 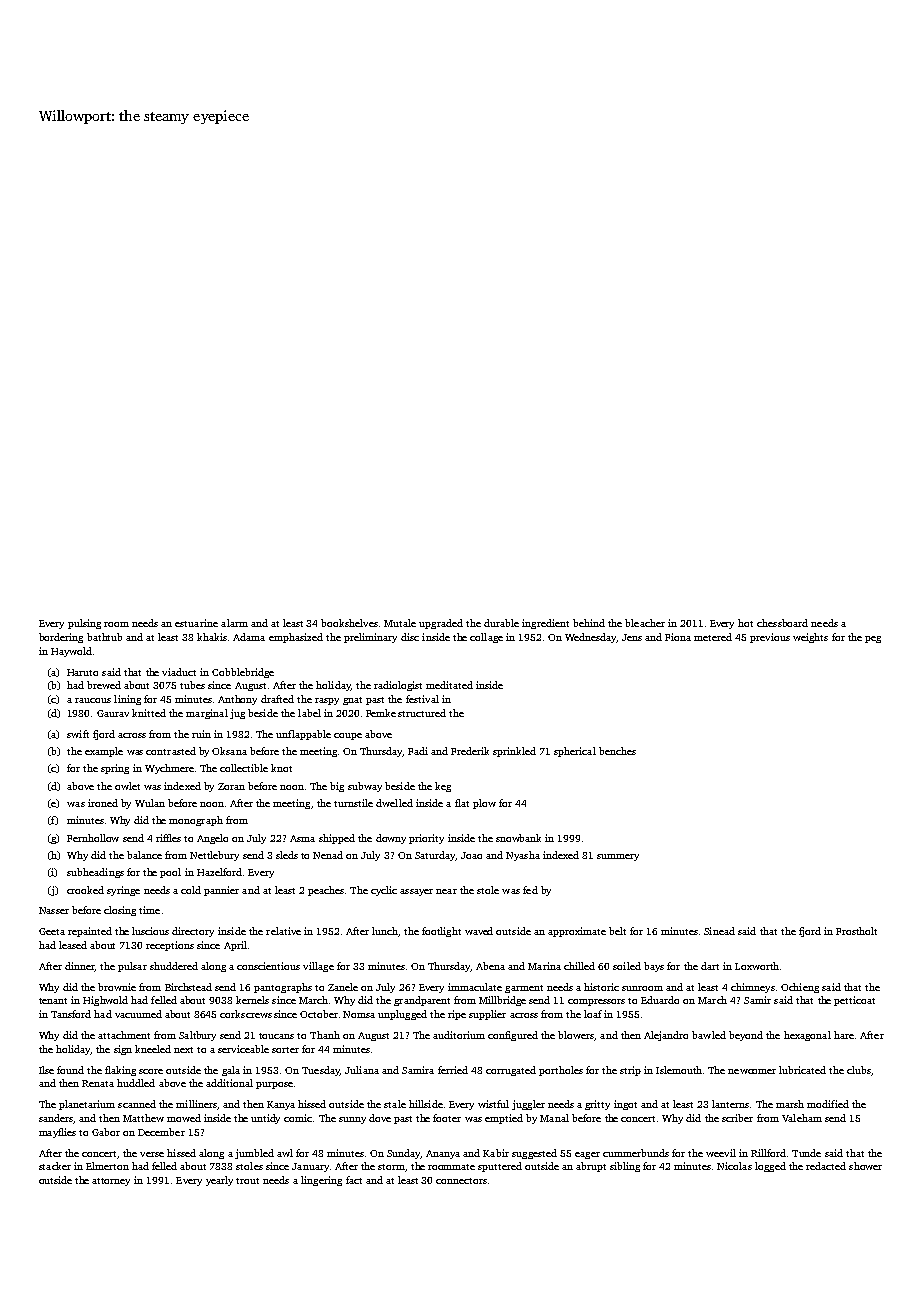 I want to click on Haywold, so click(x=71, y=652).
